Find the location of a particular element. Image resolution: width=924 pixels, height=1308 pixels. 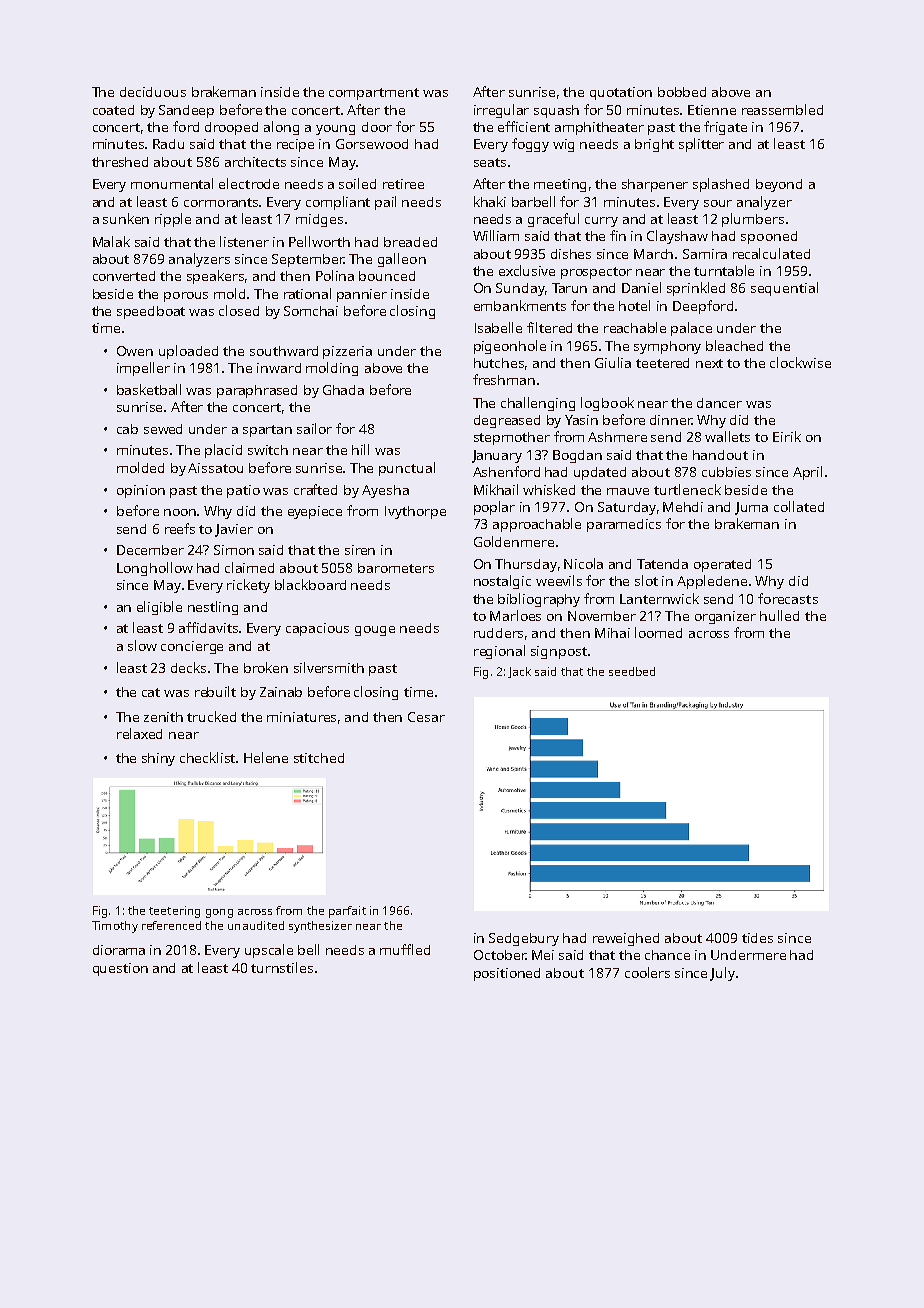

recalculated is located at coordinates (771, 253).
